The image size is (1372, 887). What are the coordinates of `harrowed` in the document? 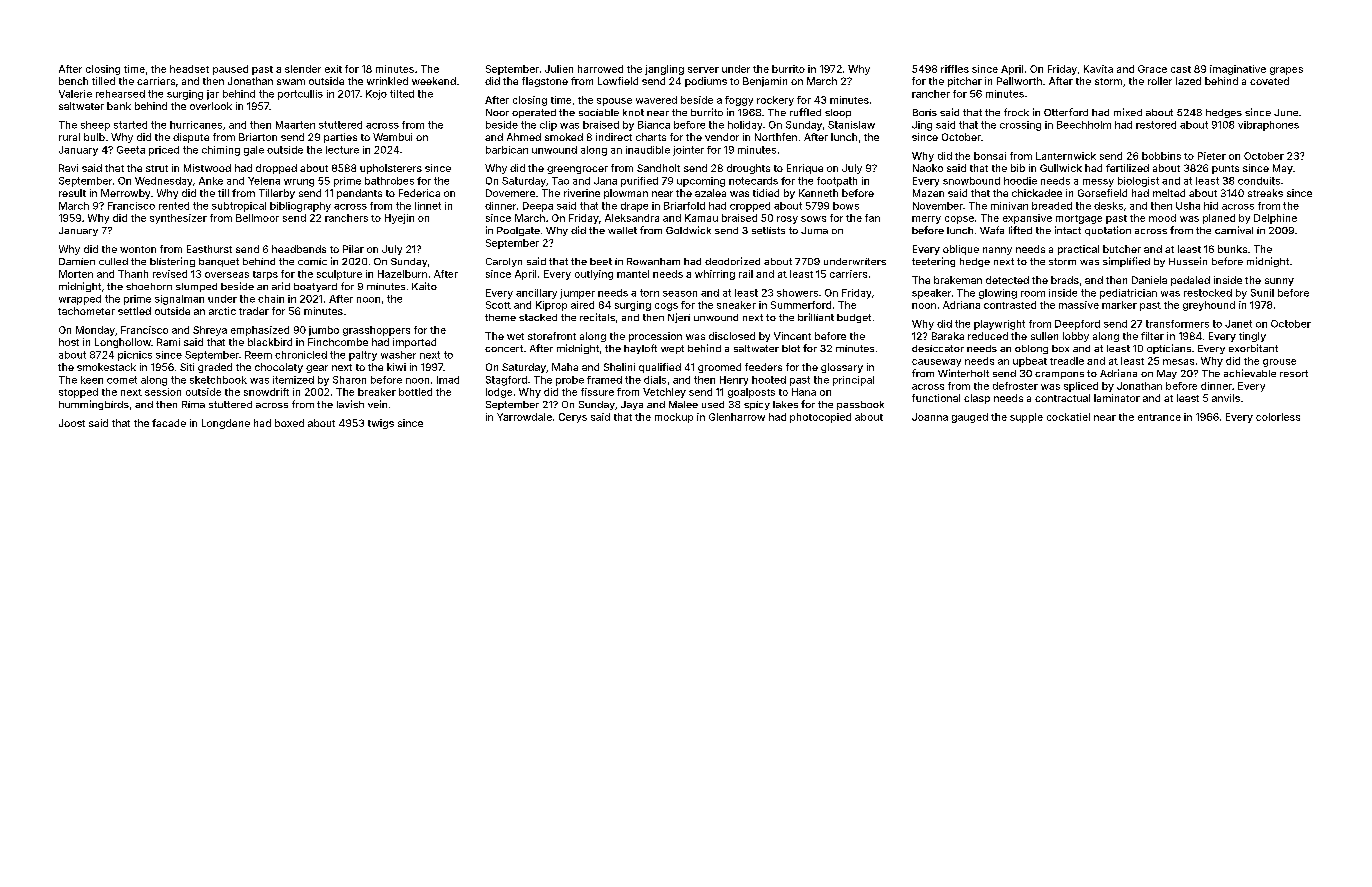 It's located at (600, 69).
